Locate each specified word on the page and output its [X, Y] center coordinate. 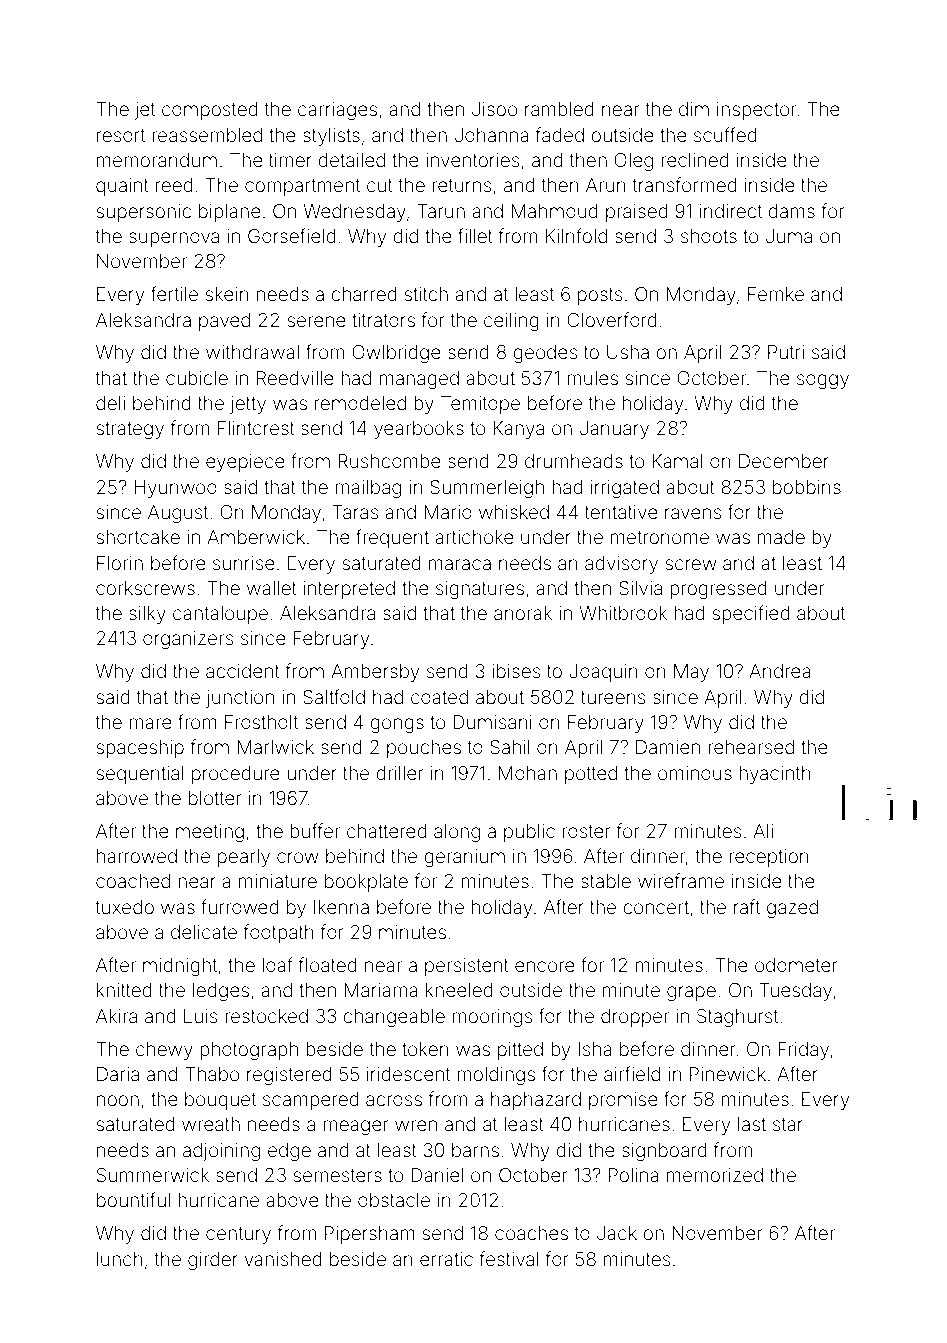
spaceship [140, 749]
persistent [467, 967]
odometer [796, 965]
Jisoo [494, 109]
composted [210, 111]
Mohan [528, 773]
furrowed [240, 906]
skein [227, 294]
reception [769, 858]
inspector [756, 111]
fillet [475, 235]
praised [637, 213]
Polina [634, 1175]
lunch [120, 1259]
